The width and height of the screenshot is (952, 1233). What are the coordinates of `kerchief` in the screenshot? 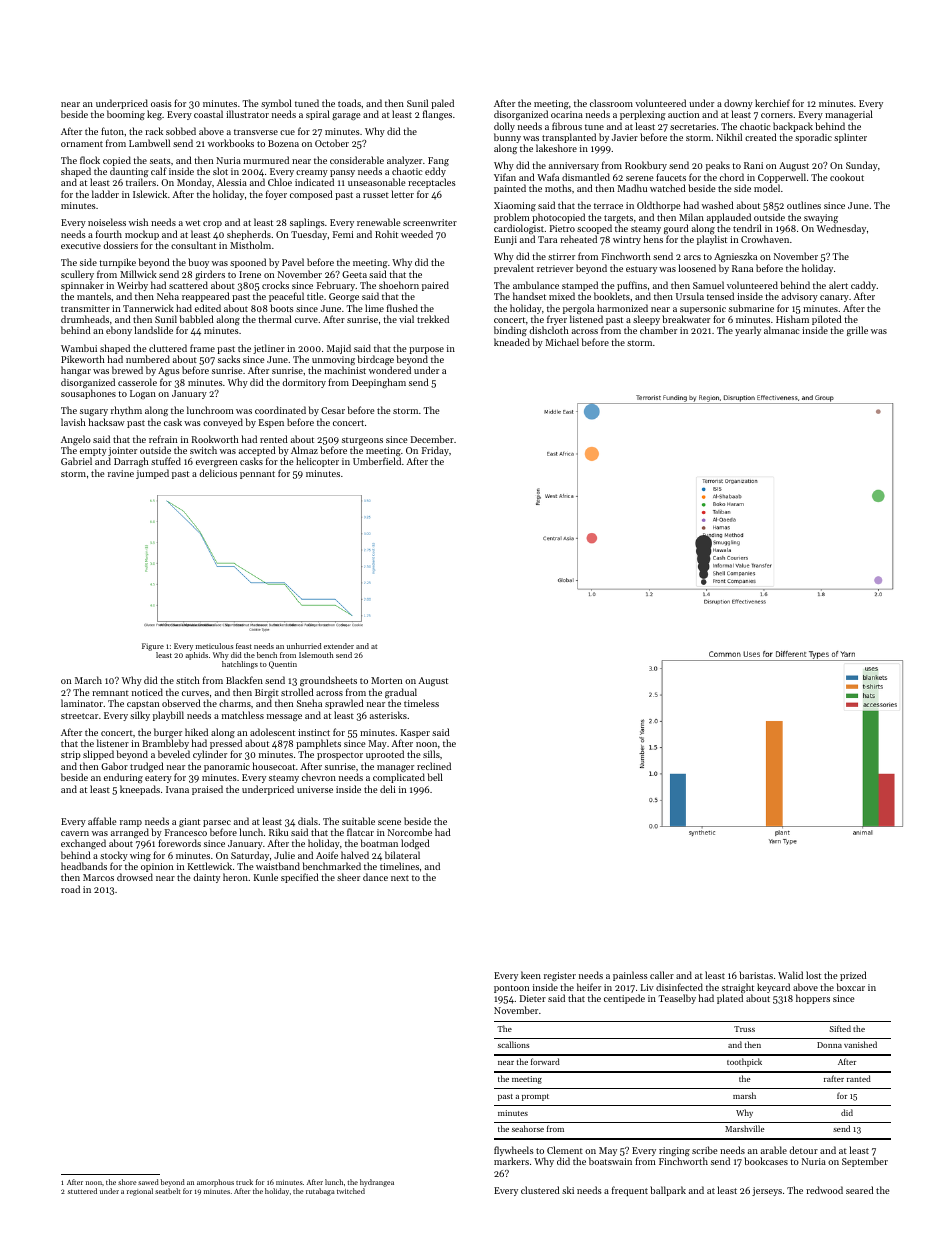 It's located at (772, 103).
